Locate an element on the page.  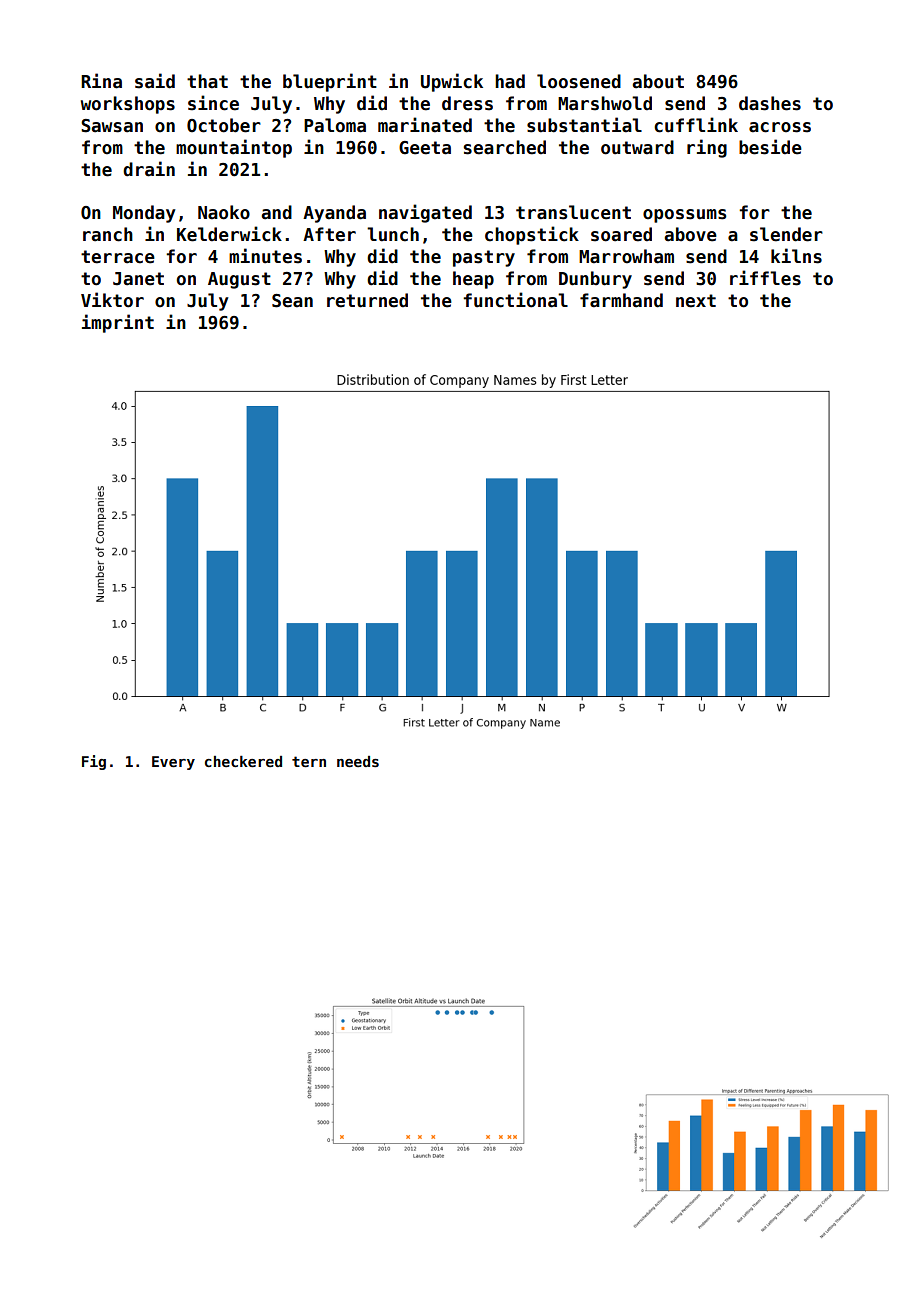
After is located at coordinates (329, 234).
